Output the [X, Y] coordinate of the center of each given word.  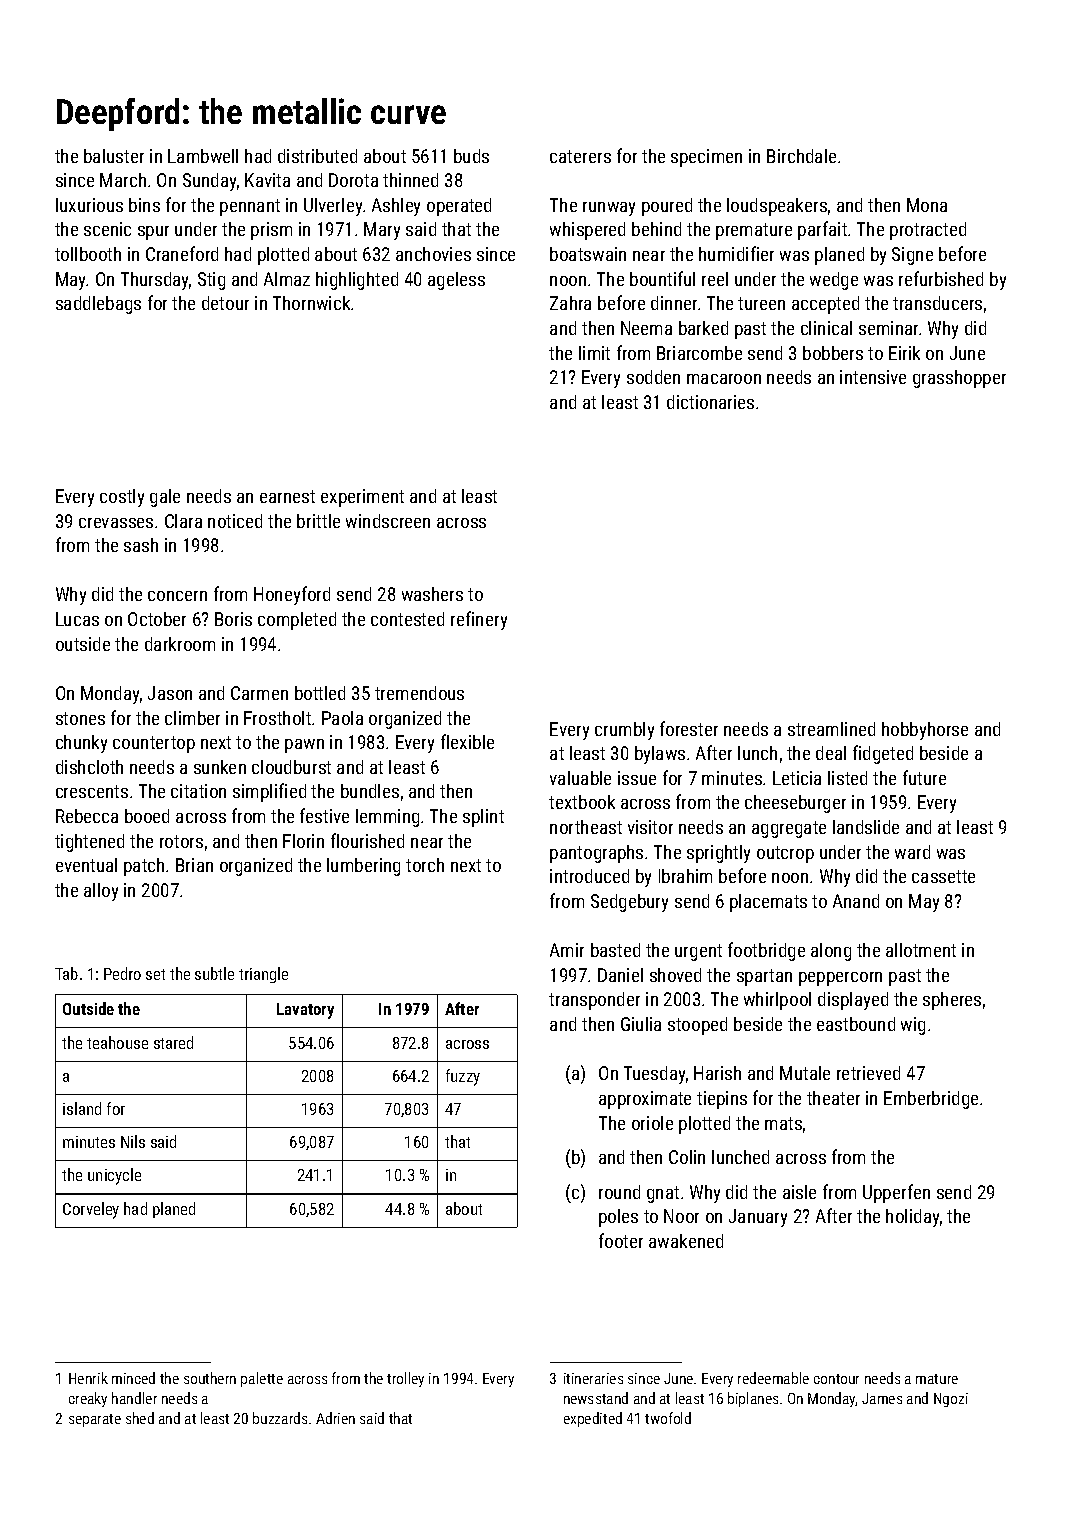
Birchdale [801, 156]
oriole [652, 1123]
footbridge [766, 951]
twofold [668, 1418]
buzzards [280, 1418]
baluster [114, 156]
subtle [214, 973]
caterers [580, 156]
